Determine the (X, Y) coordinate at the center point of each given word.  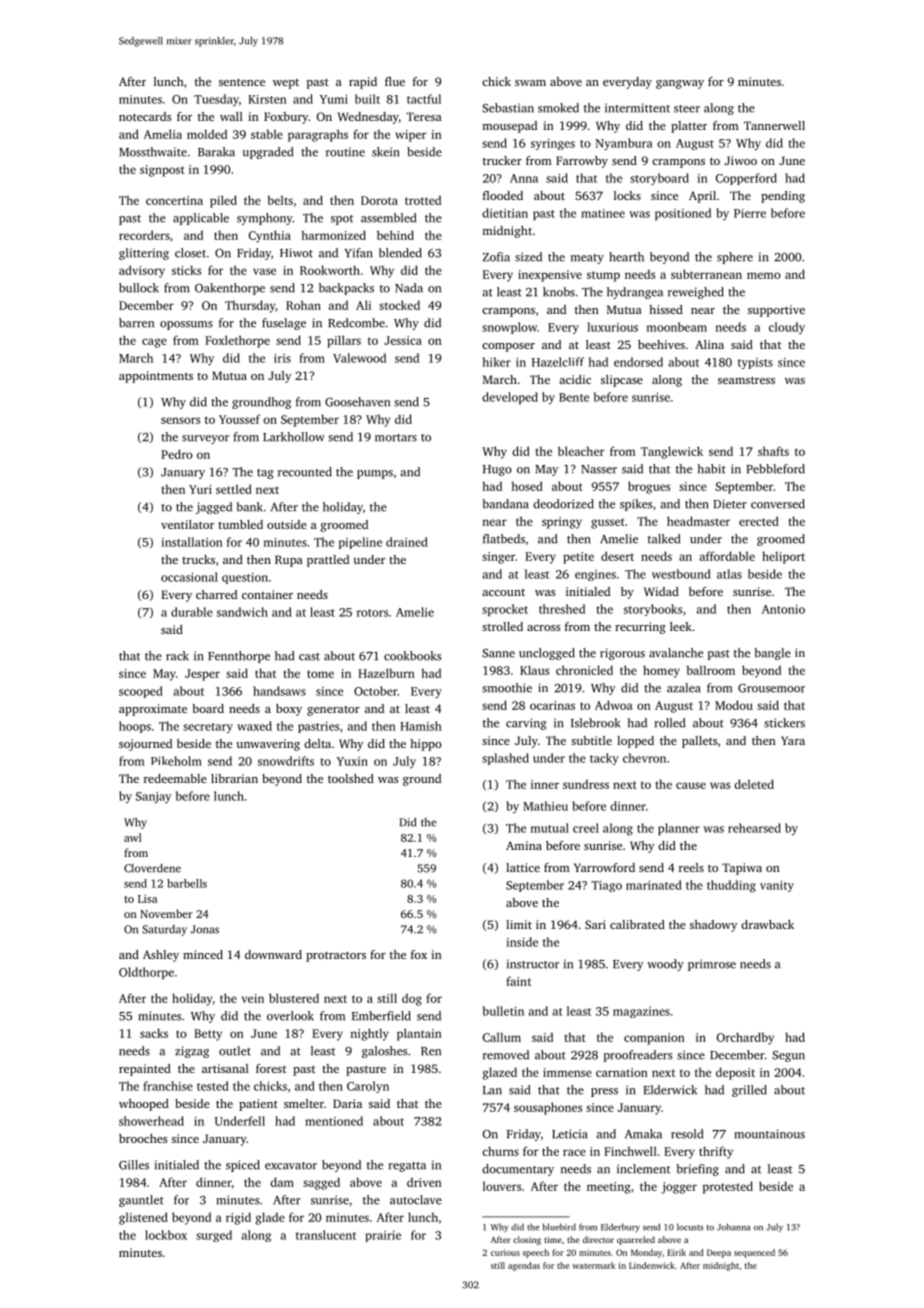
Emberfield (381, 1016)
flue (395, 81)
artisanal (225, 1068)
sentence (242, 82)
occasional (189, 577)
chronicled (584, 670)
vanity (777, 886)
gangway (680, 84)
